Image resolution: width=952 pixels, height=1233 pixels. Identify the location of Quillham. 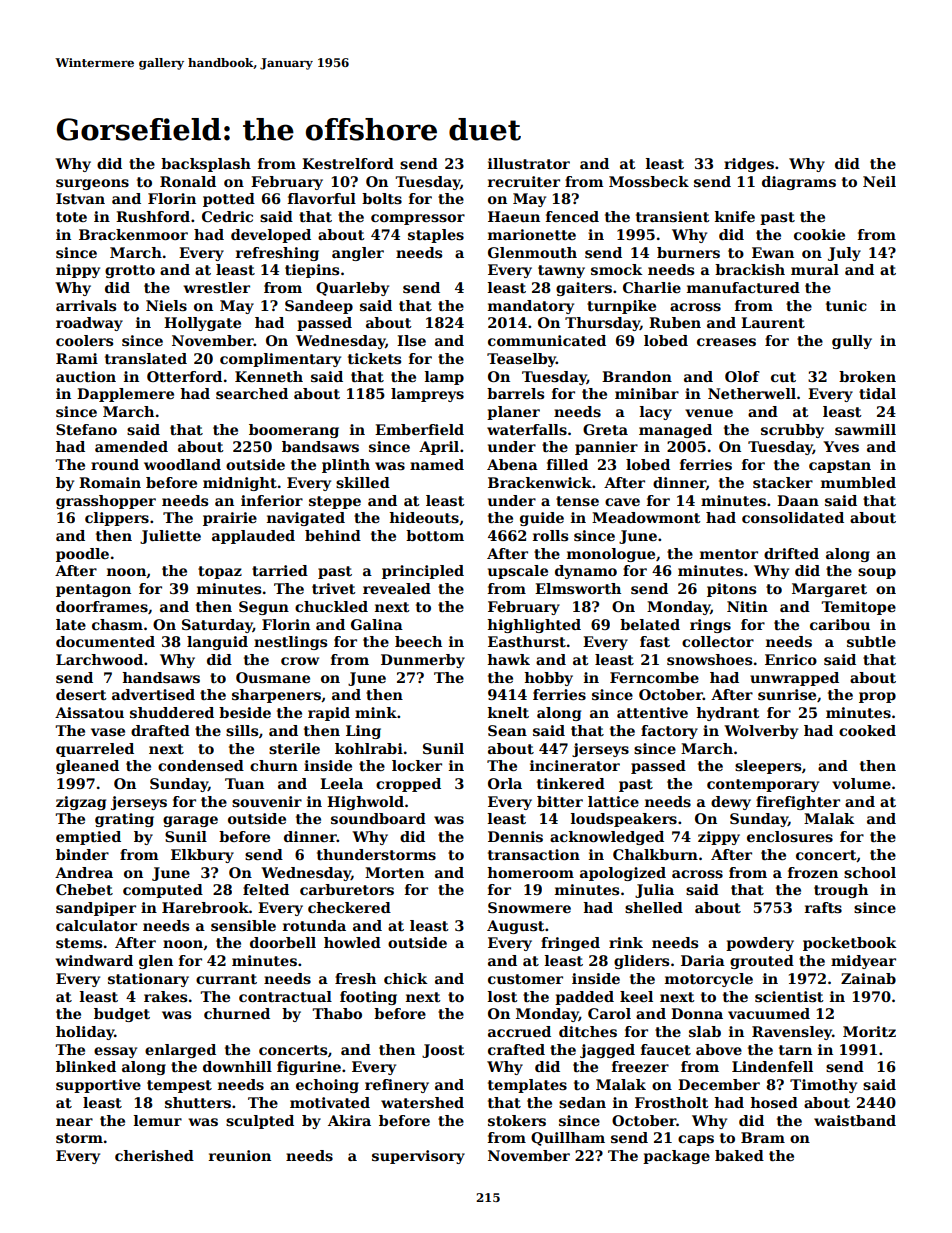
(568, 1139).
